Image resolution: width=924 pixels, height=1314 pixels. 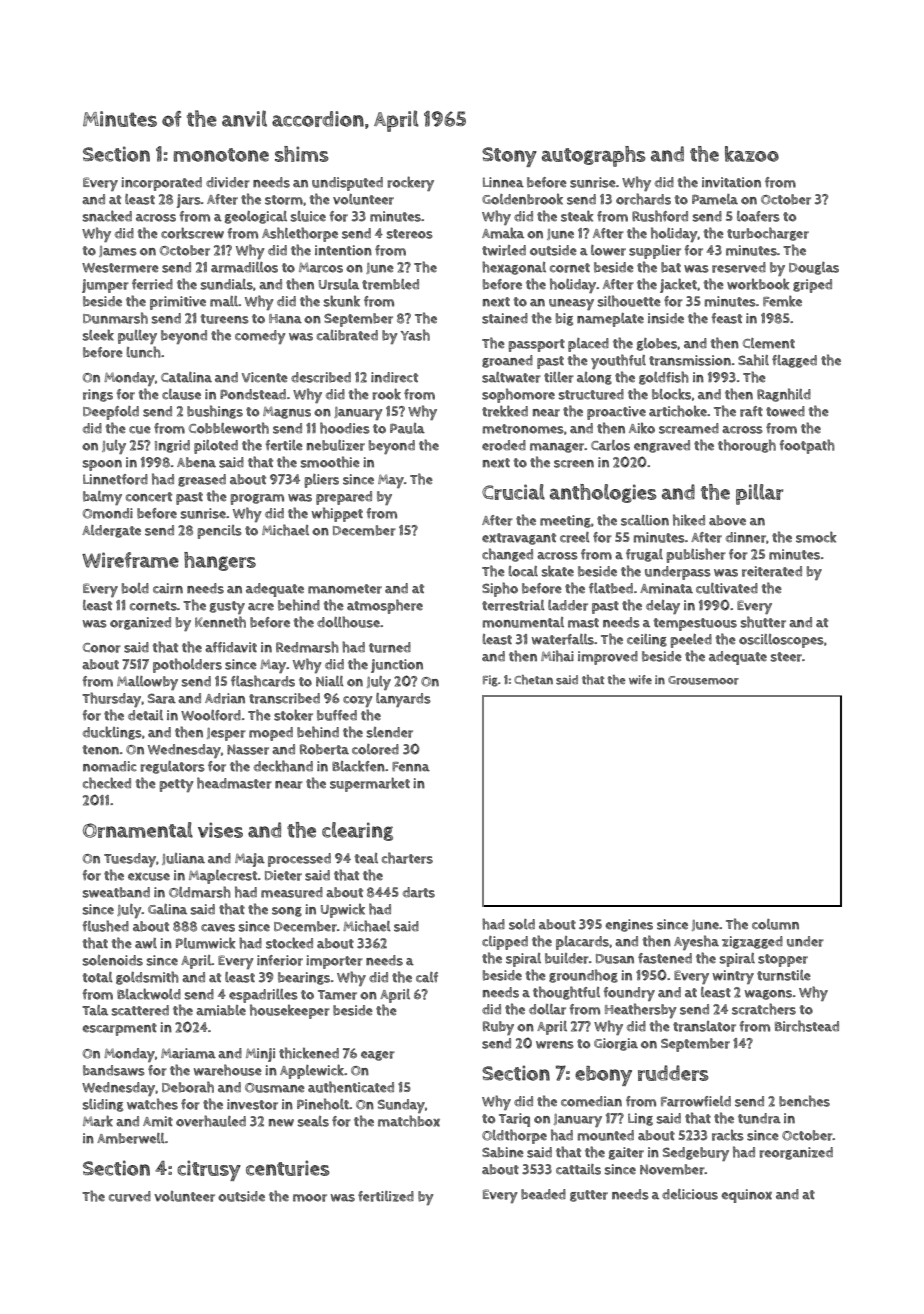 I want to click on Ousmane, so click(x=275, y=1088).
